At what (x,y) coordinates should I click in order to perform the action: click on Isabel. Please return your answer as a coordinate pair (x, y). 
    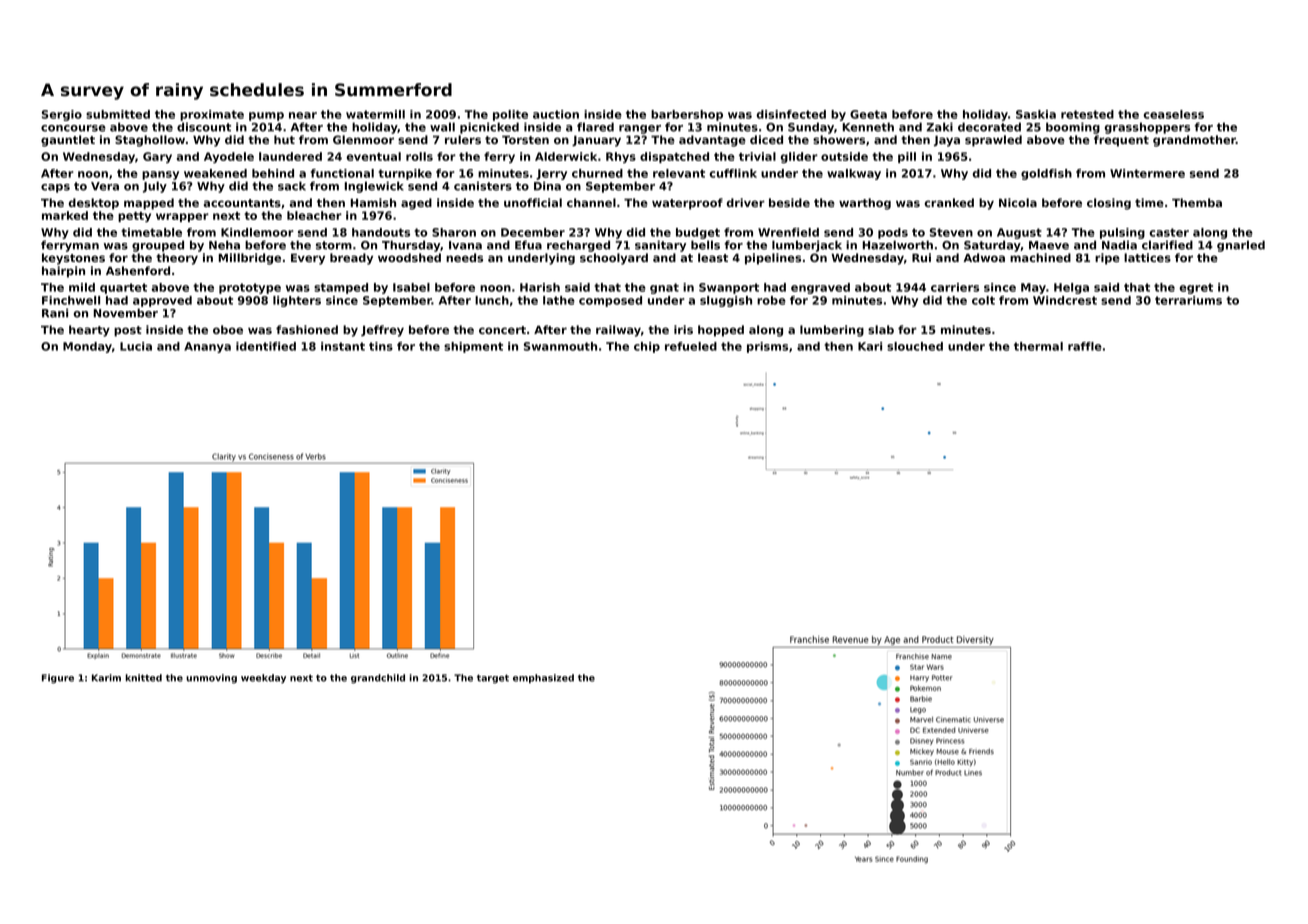
    Looking at the image, I should click on (411, 287).
